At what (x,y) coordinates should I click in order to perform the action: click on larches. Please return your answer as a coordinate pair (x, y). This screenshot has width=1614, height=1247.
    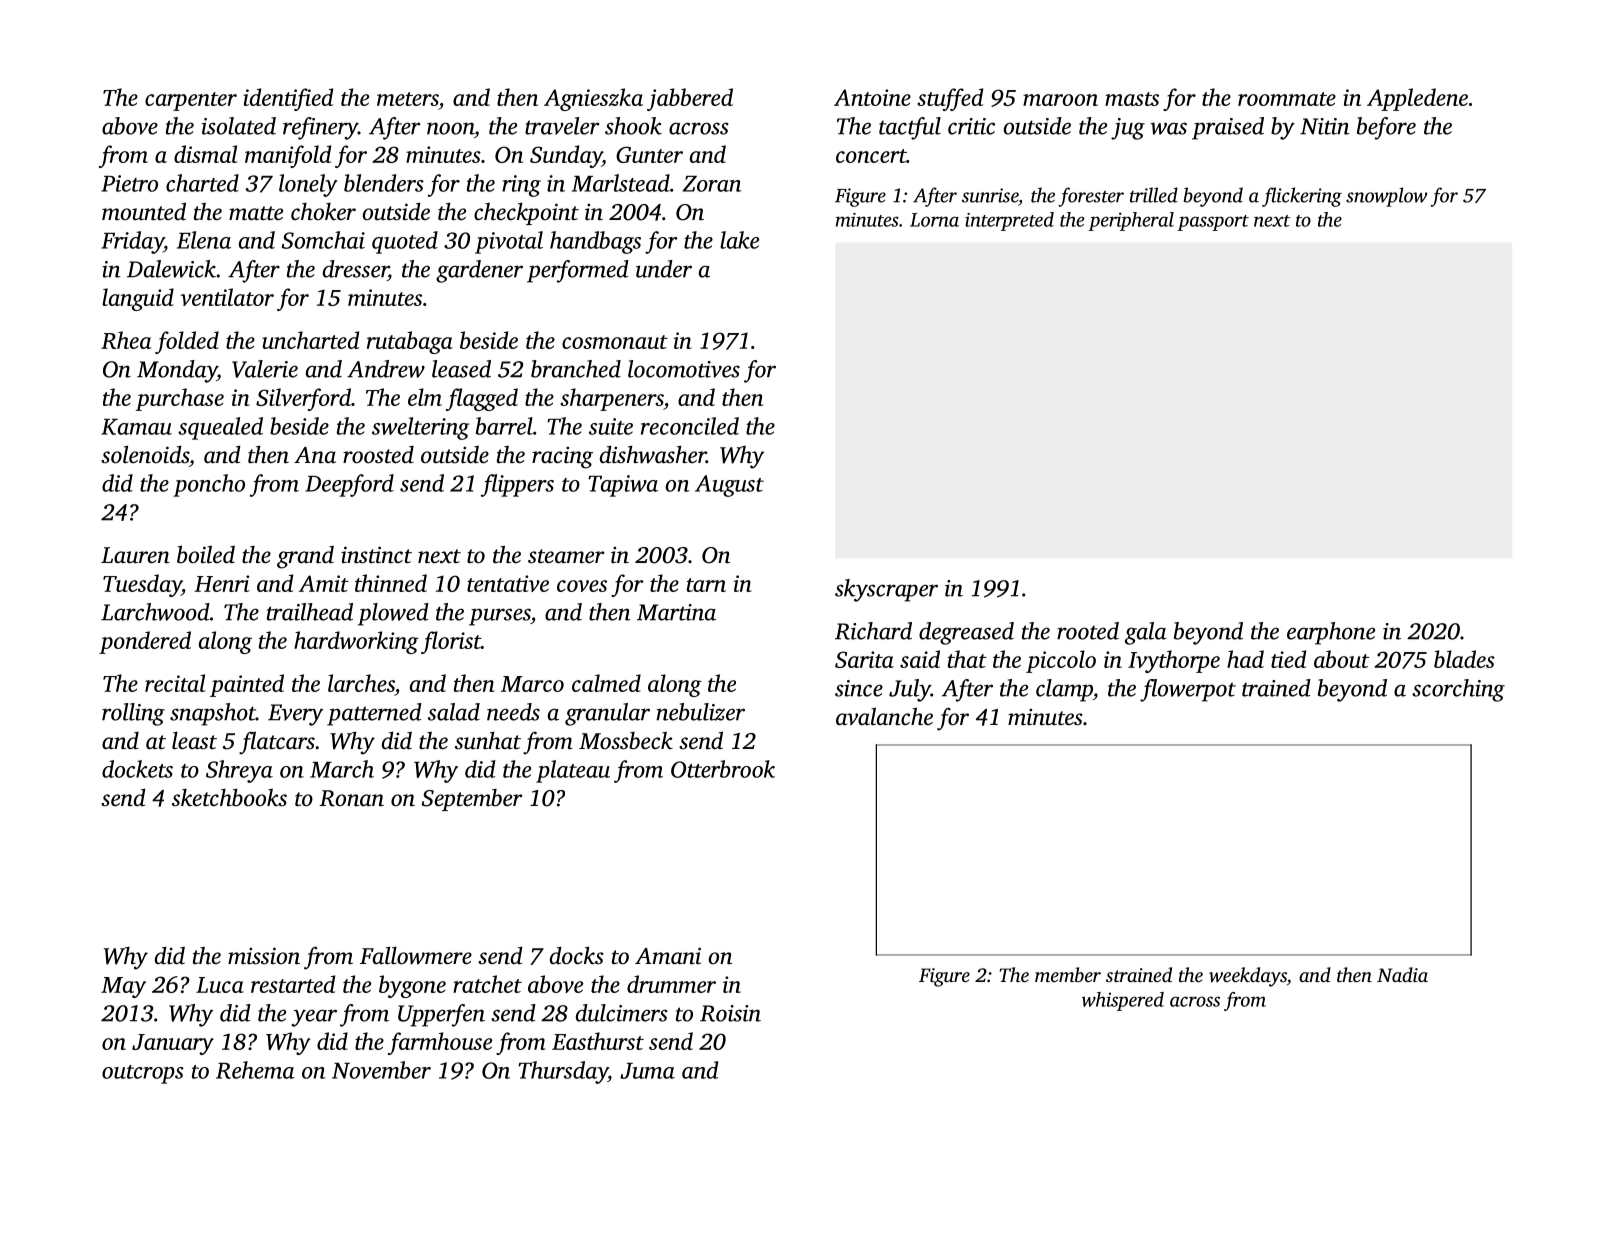
    Looking at the image, I should click on (361, 683).
